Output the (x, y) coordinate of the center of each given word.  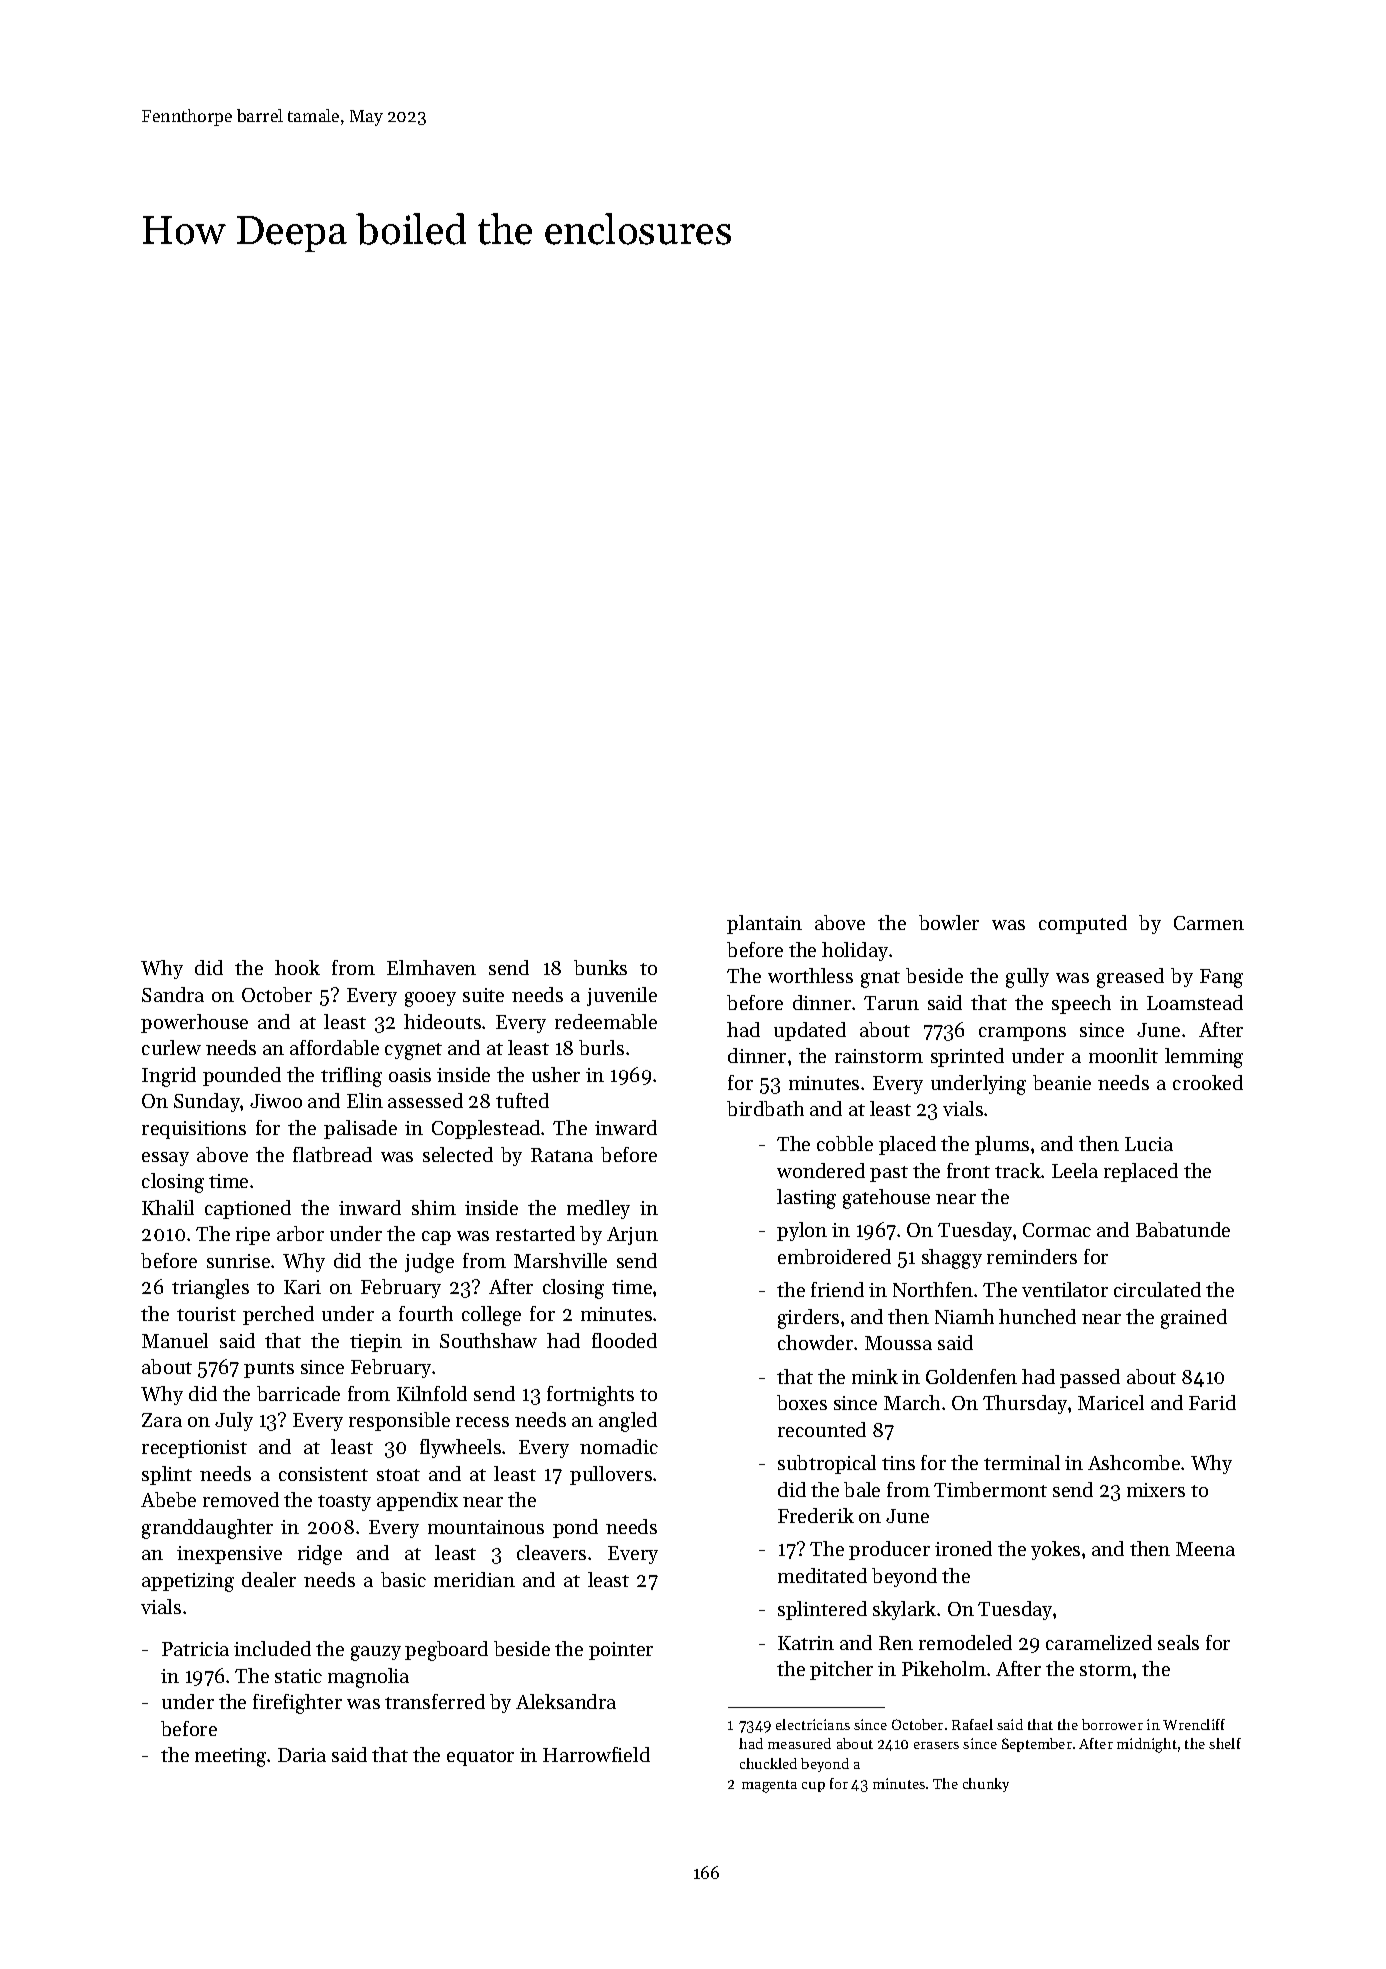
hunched (1037, 1316)
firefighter (297, 1704)
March (912, 1402)
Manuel (175, 1340)
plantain (764, 924)
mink (875, 1376)
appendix (417, 1501)
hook (297, 967)
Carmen (1209, 923)
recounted (822, 1429)
